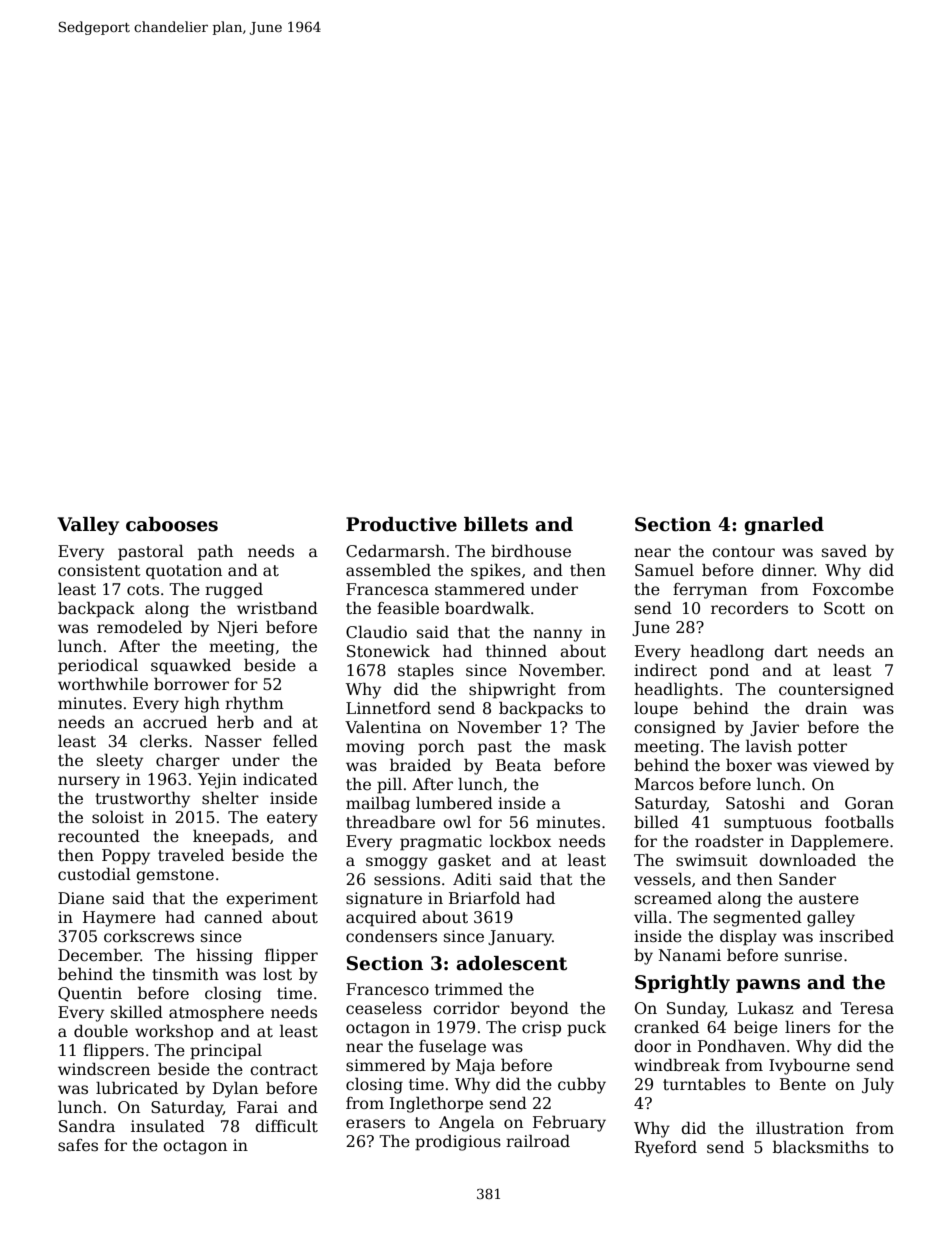 This screenshot has width=952, height=1233. Describe the element at coordinates (384, 900) in the screenshot. I see `signature` at that location.
